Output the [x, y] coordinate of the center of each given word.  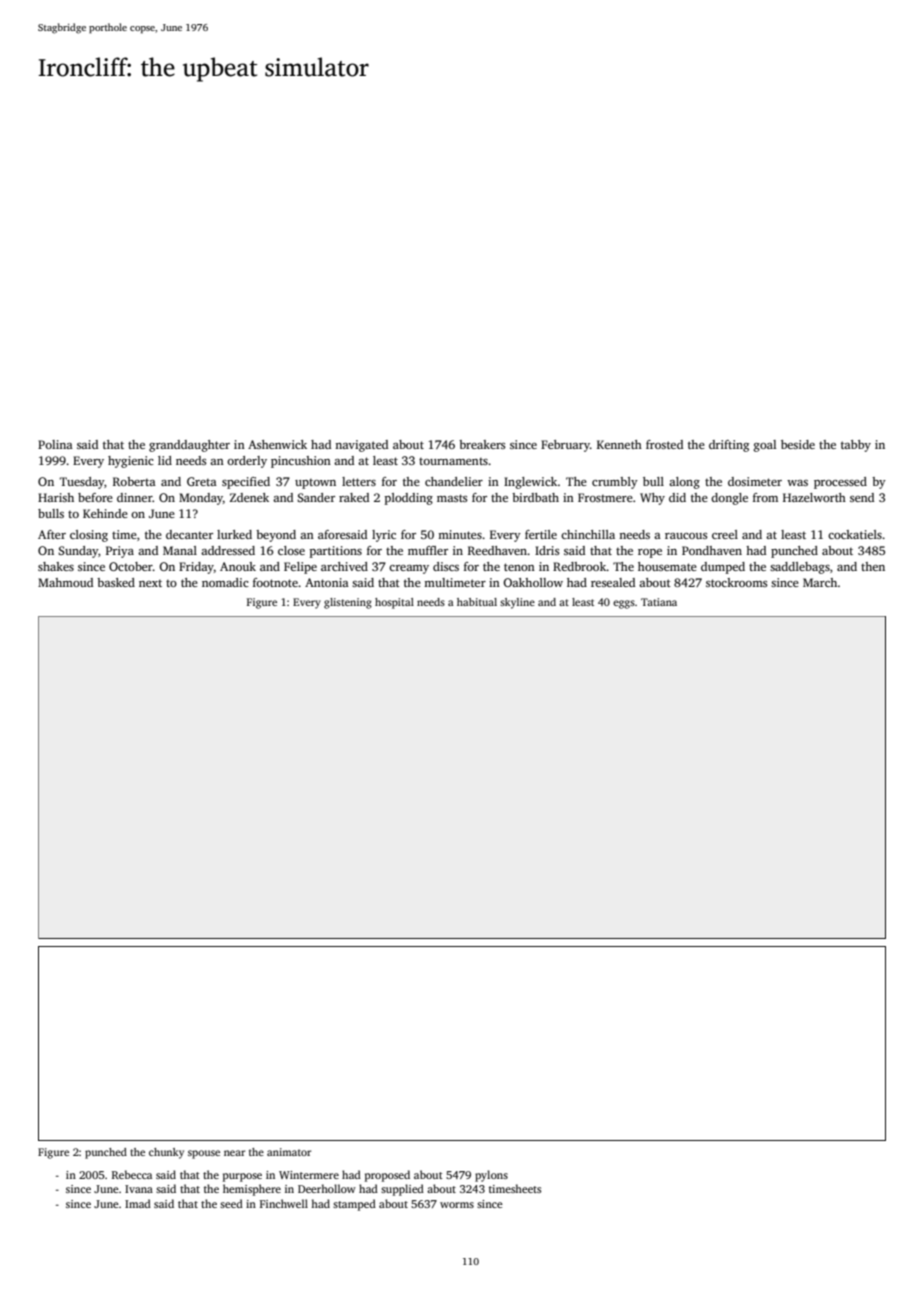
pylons [491, 1176]
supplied [402, 1190]
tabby [856, 446]
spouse [204, 1154]
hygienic [131, 462]
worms [457, 1205]
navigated [361, 446]
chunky [166, 1153]
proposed [387, 1176]
